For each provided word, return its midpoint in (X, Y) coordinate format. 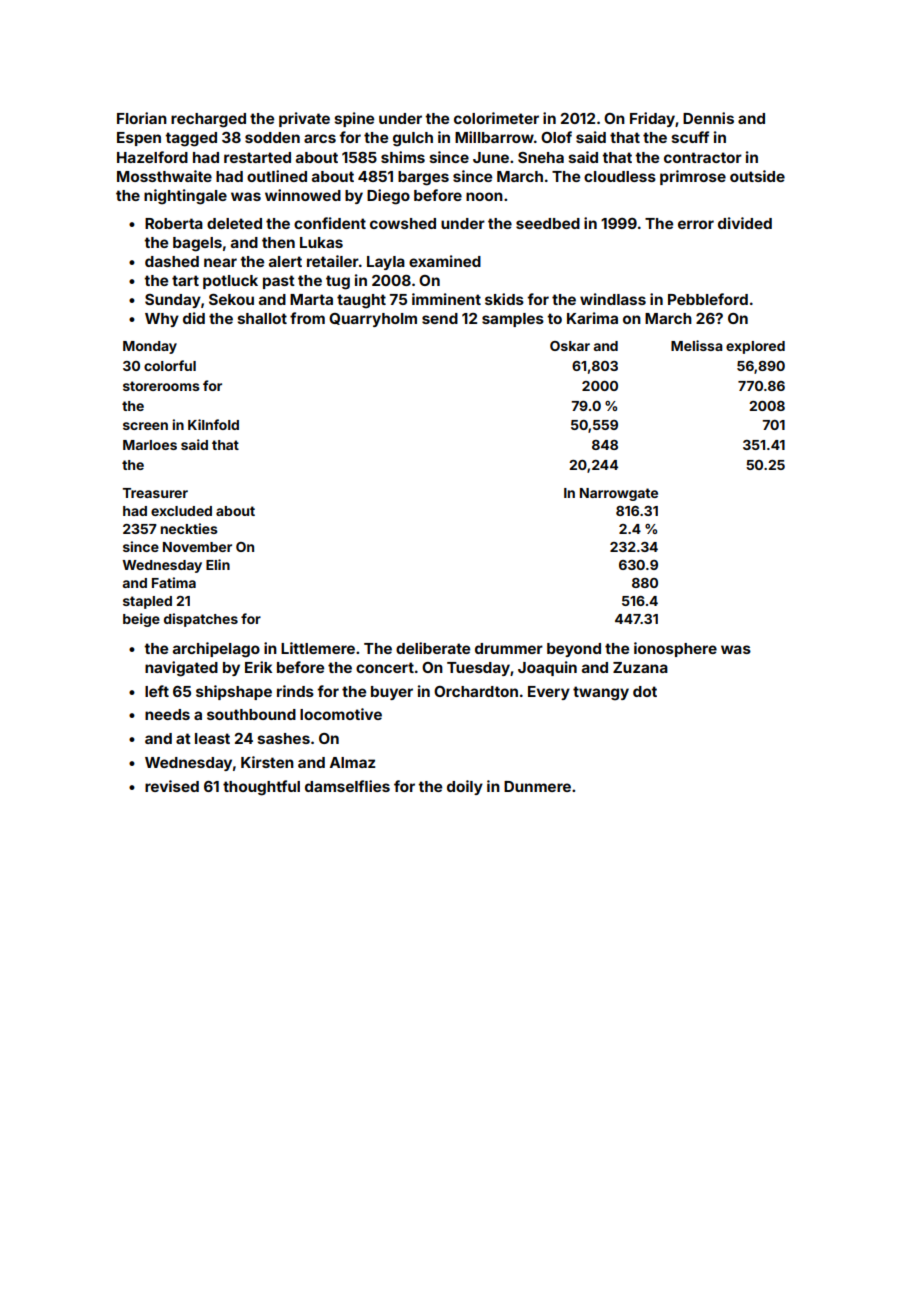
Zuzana (640, 667)
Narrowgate (619, 494)
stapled (147, 602)
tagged (191, 139)
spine (354, 119)
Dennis (708, 118)
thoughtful (261, 788)
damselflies (347, 786)
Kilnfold (213, 424)
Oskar (570, 346)
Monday (150, 347)
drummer (509, 648)
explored (755, 347)
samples (513, 320)
